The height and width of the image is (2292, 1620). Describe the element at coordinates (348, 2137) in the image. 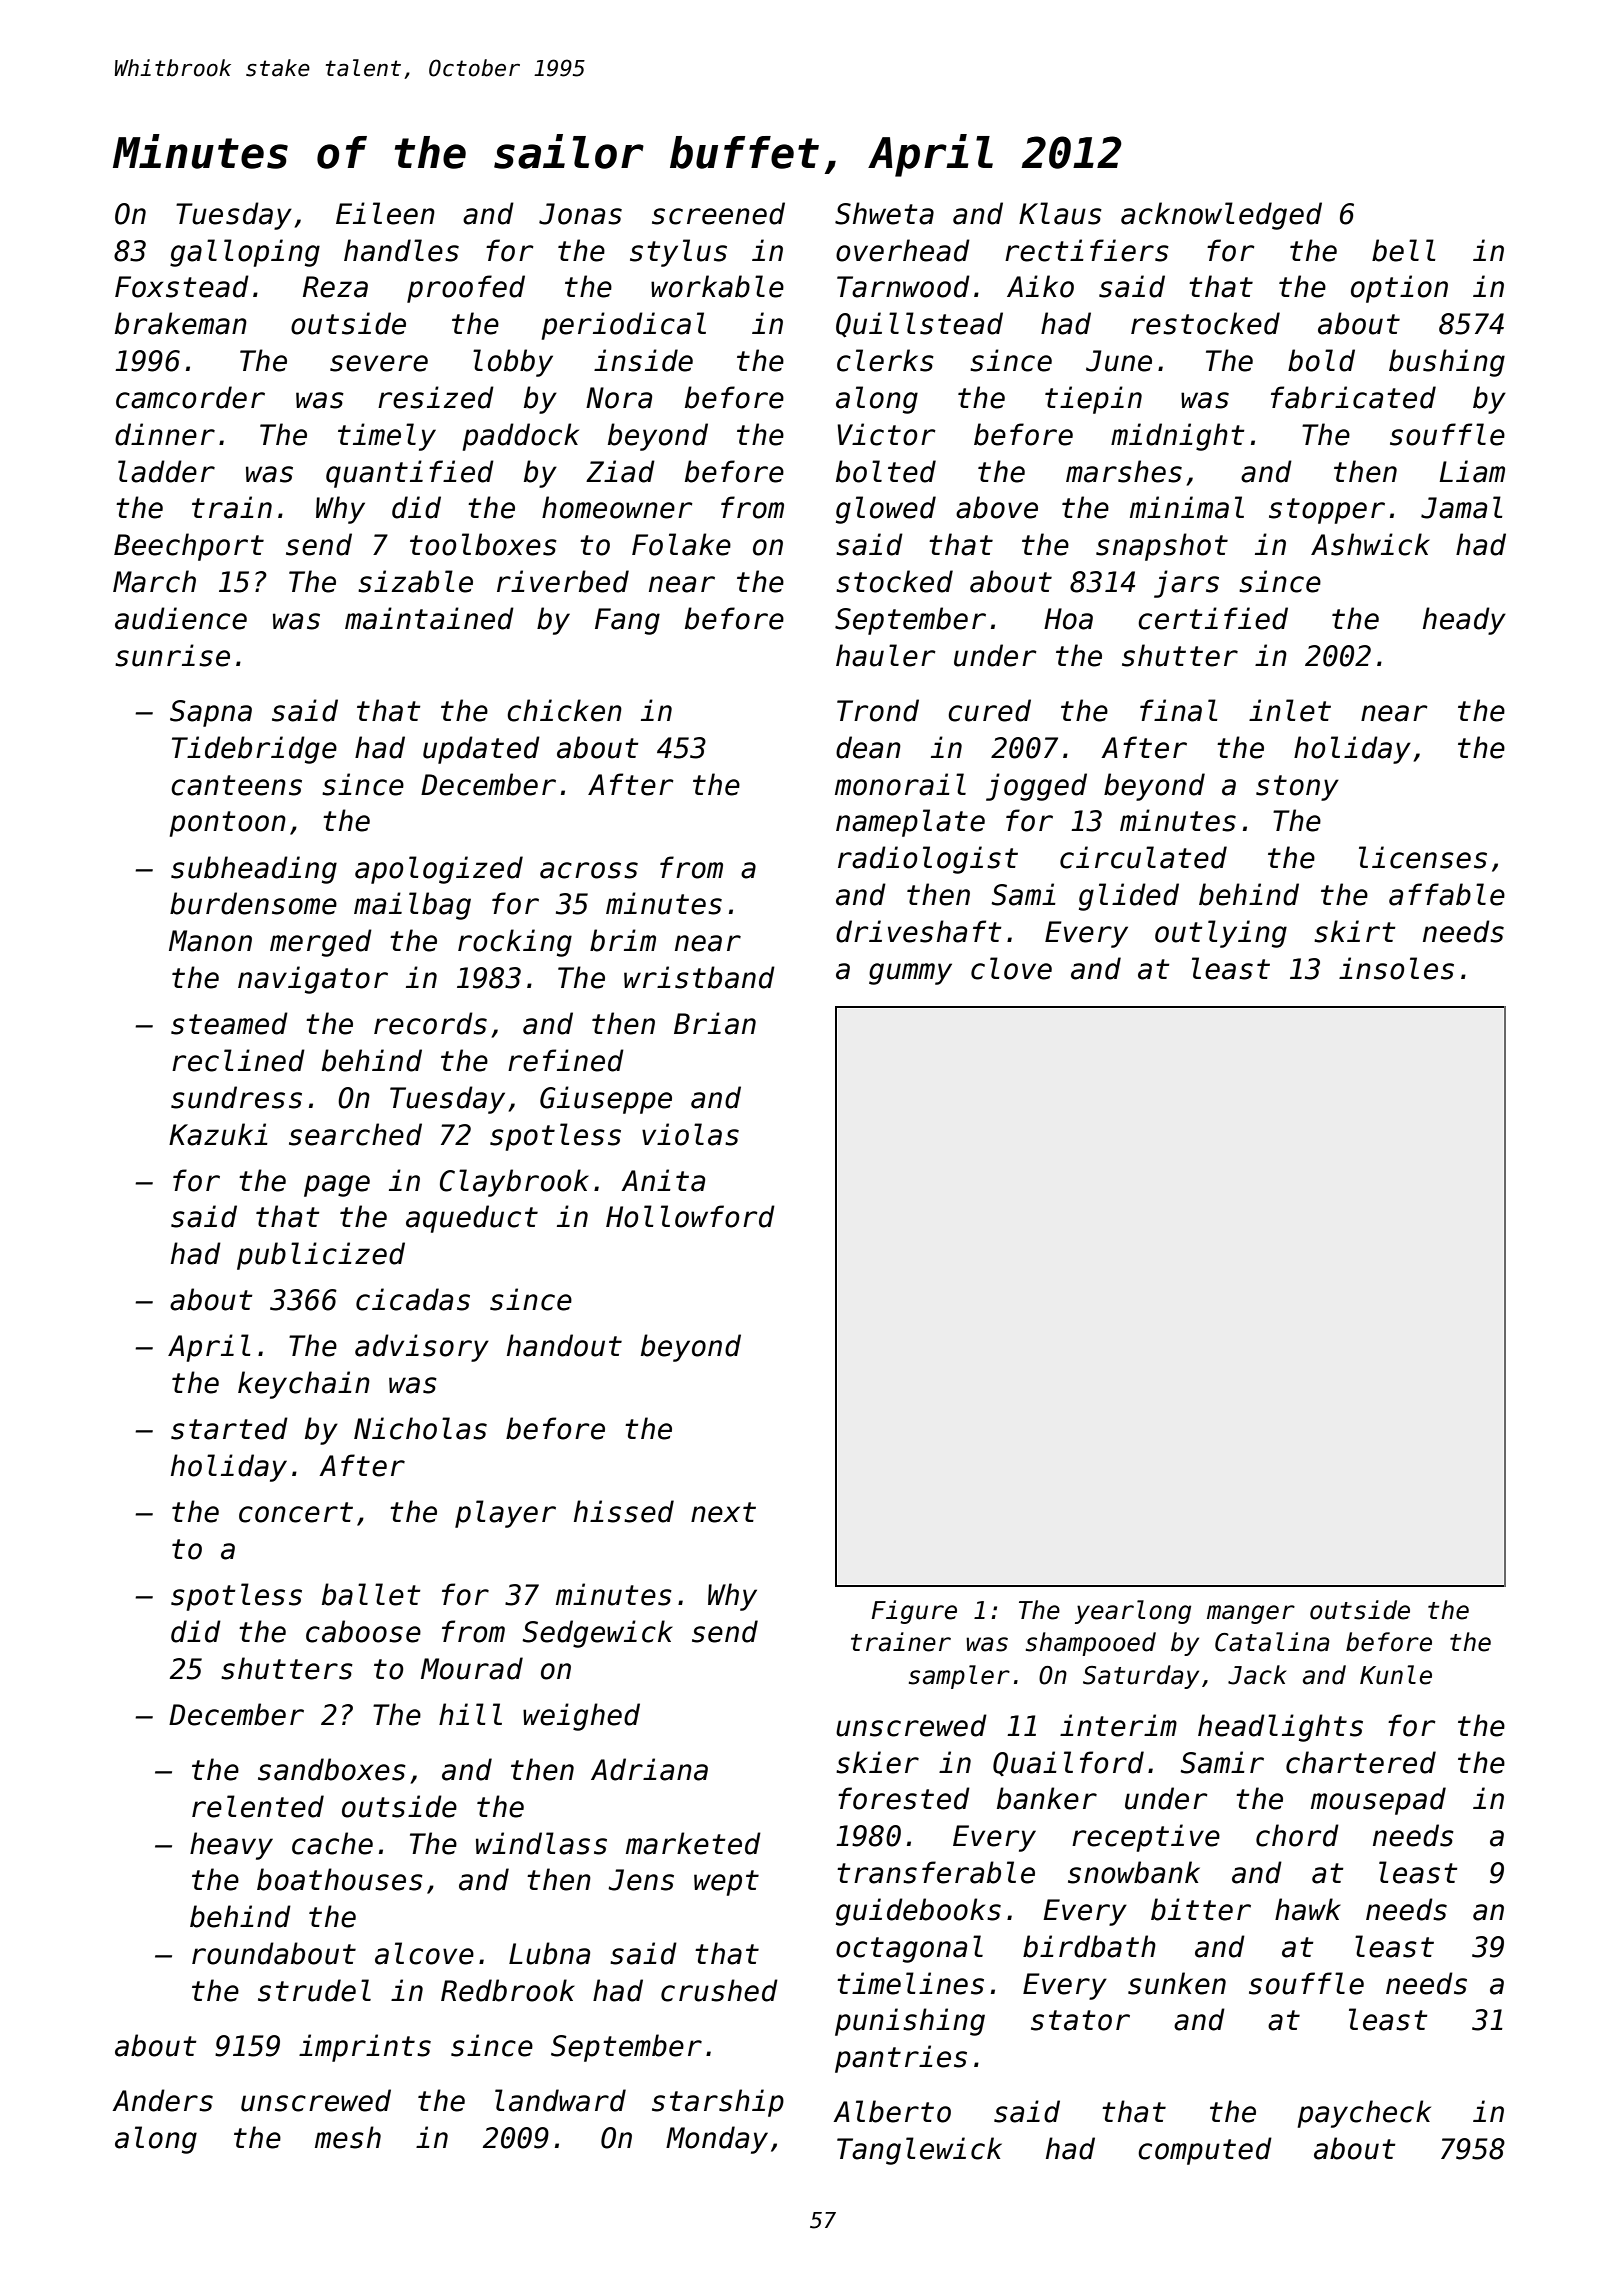

I see `mesh` at that location.
